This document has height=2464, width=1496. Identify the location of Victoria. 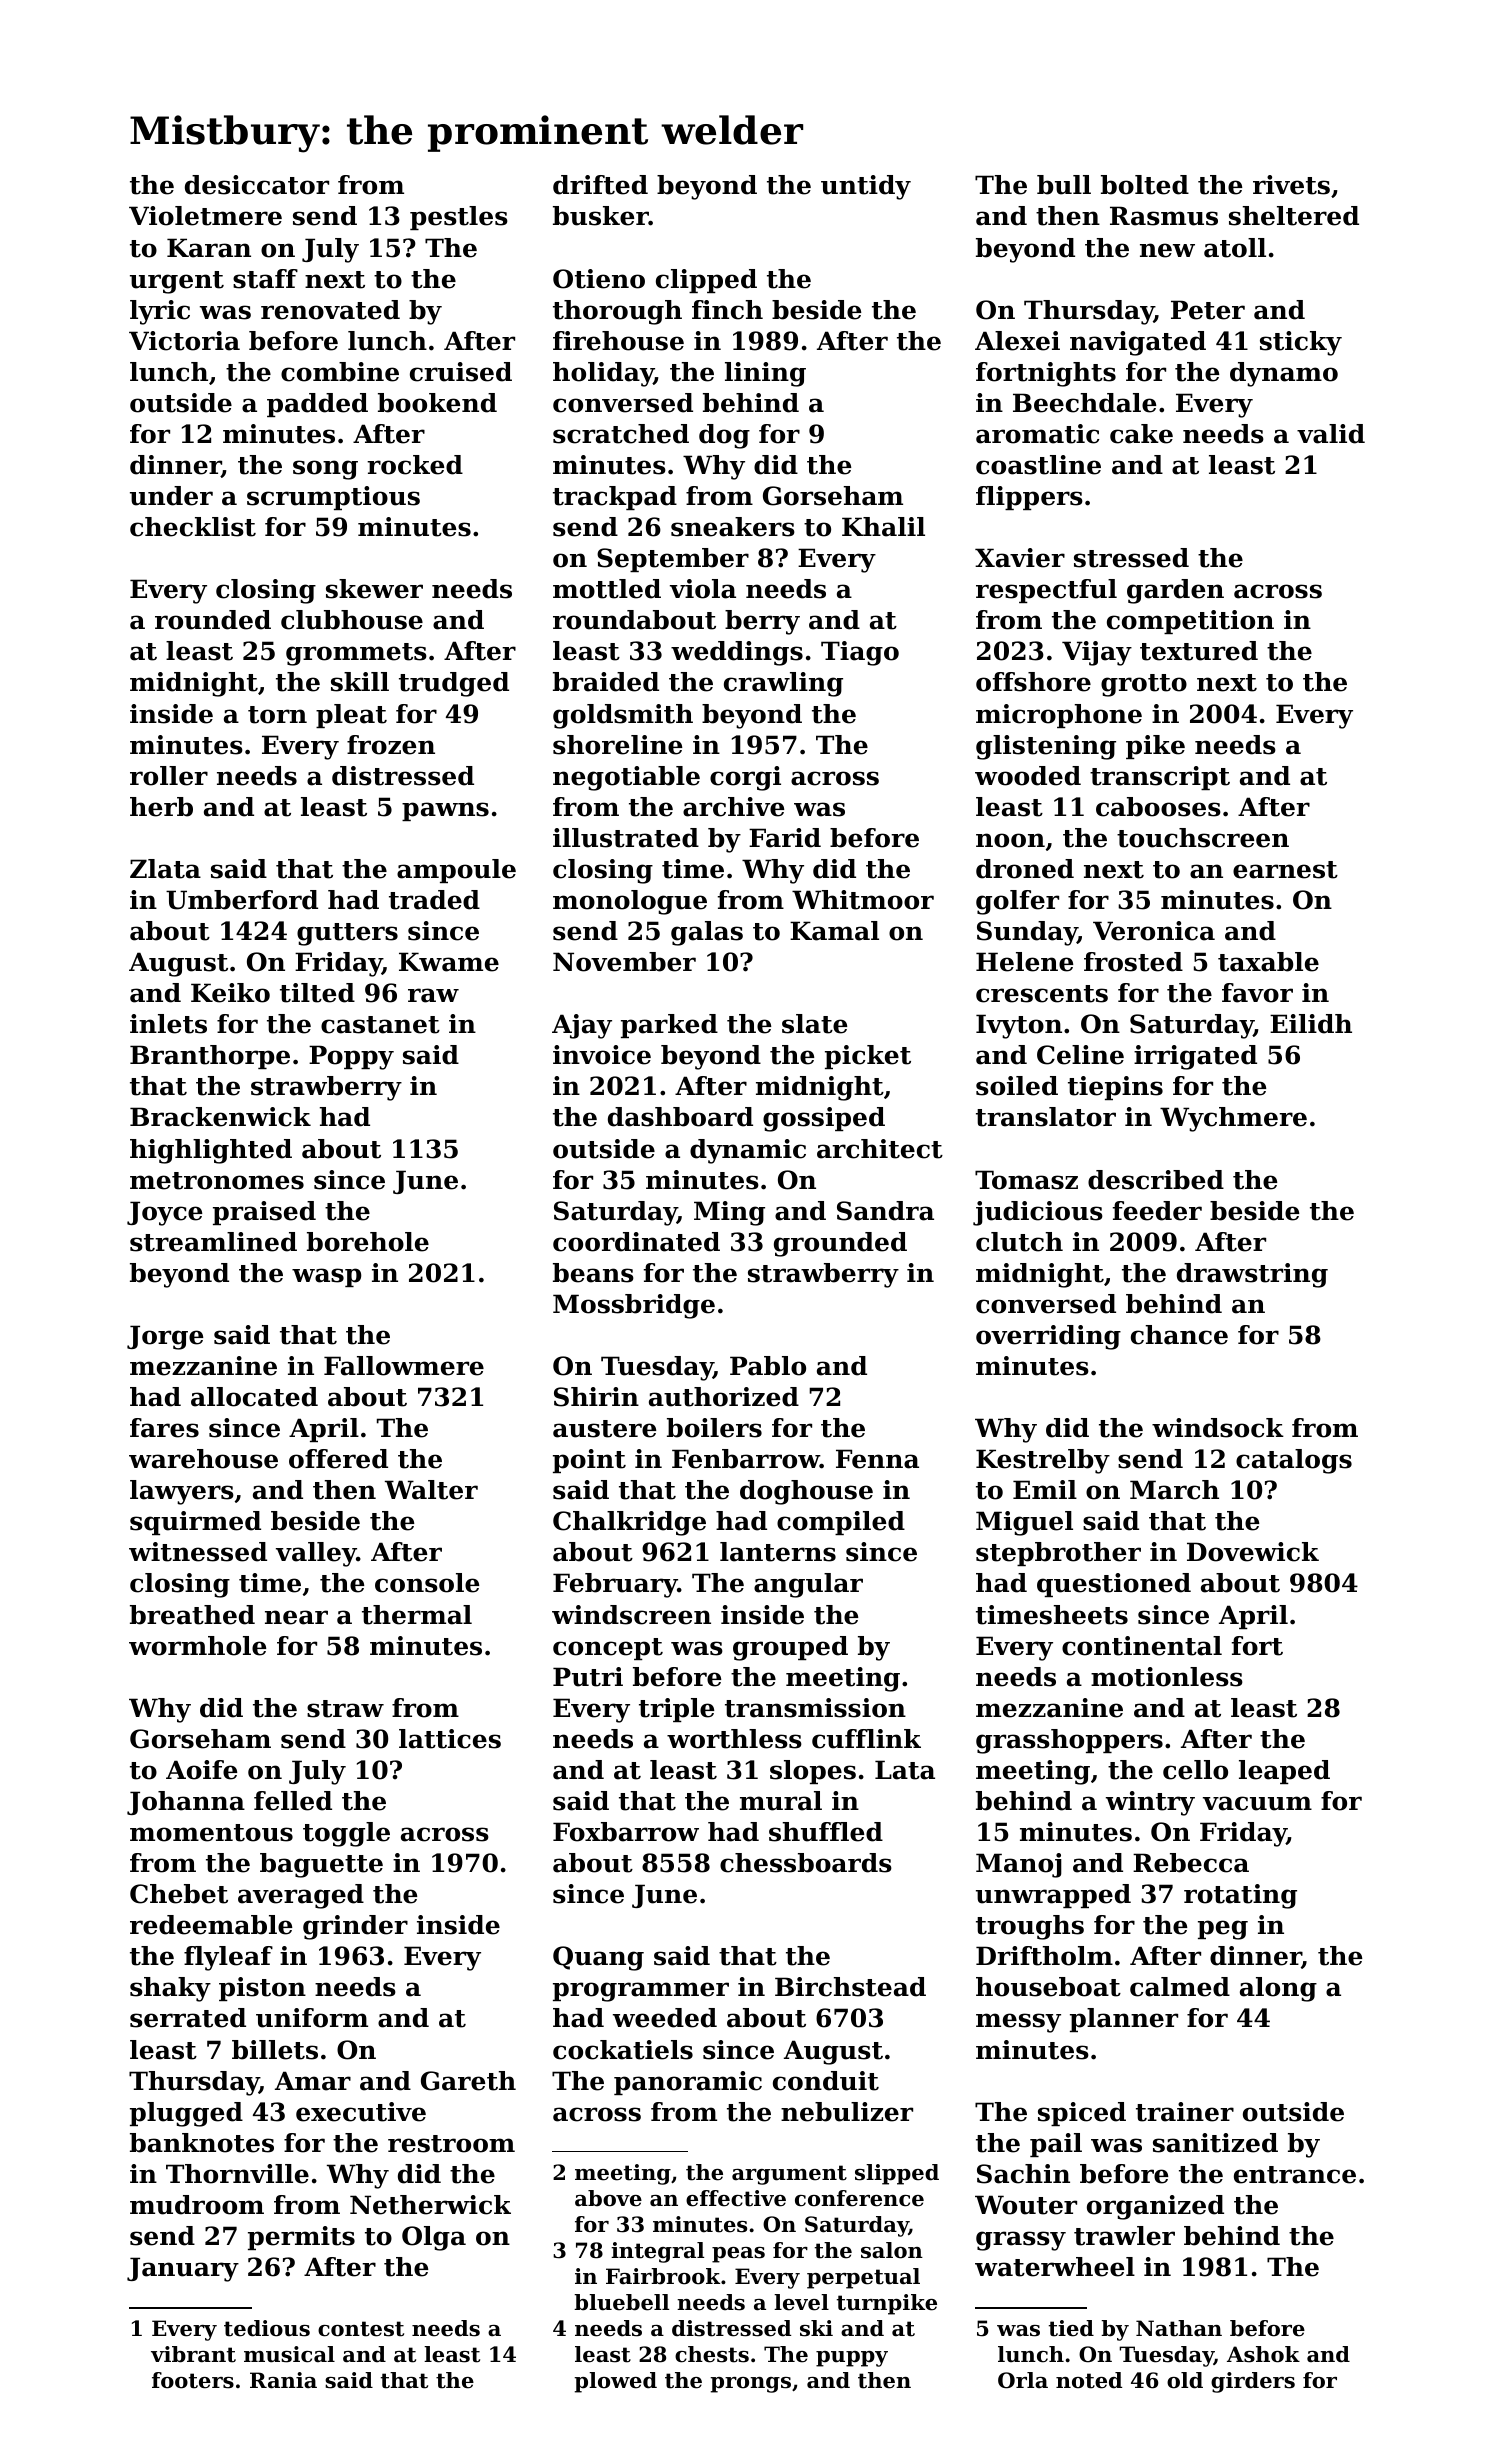
(184, 341).
